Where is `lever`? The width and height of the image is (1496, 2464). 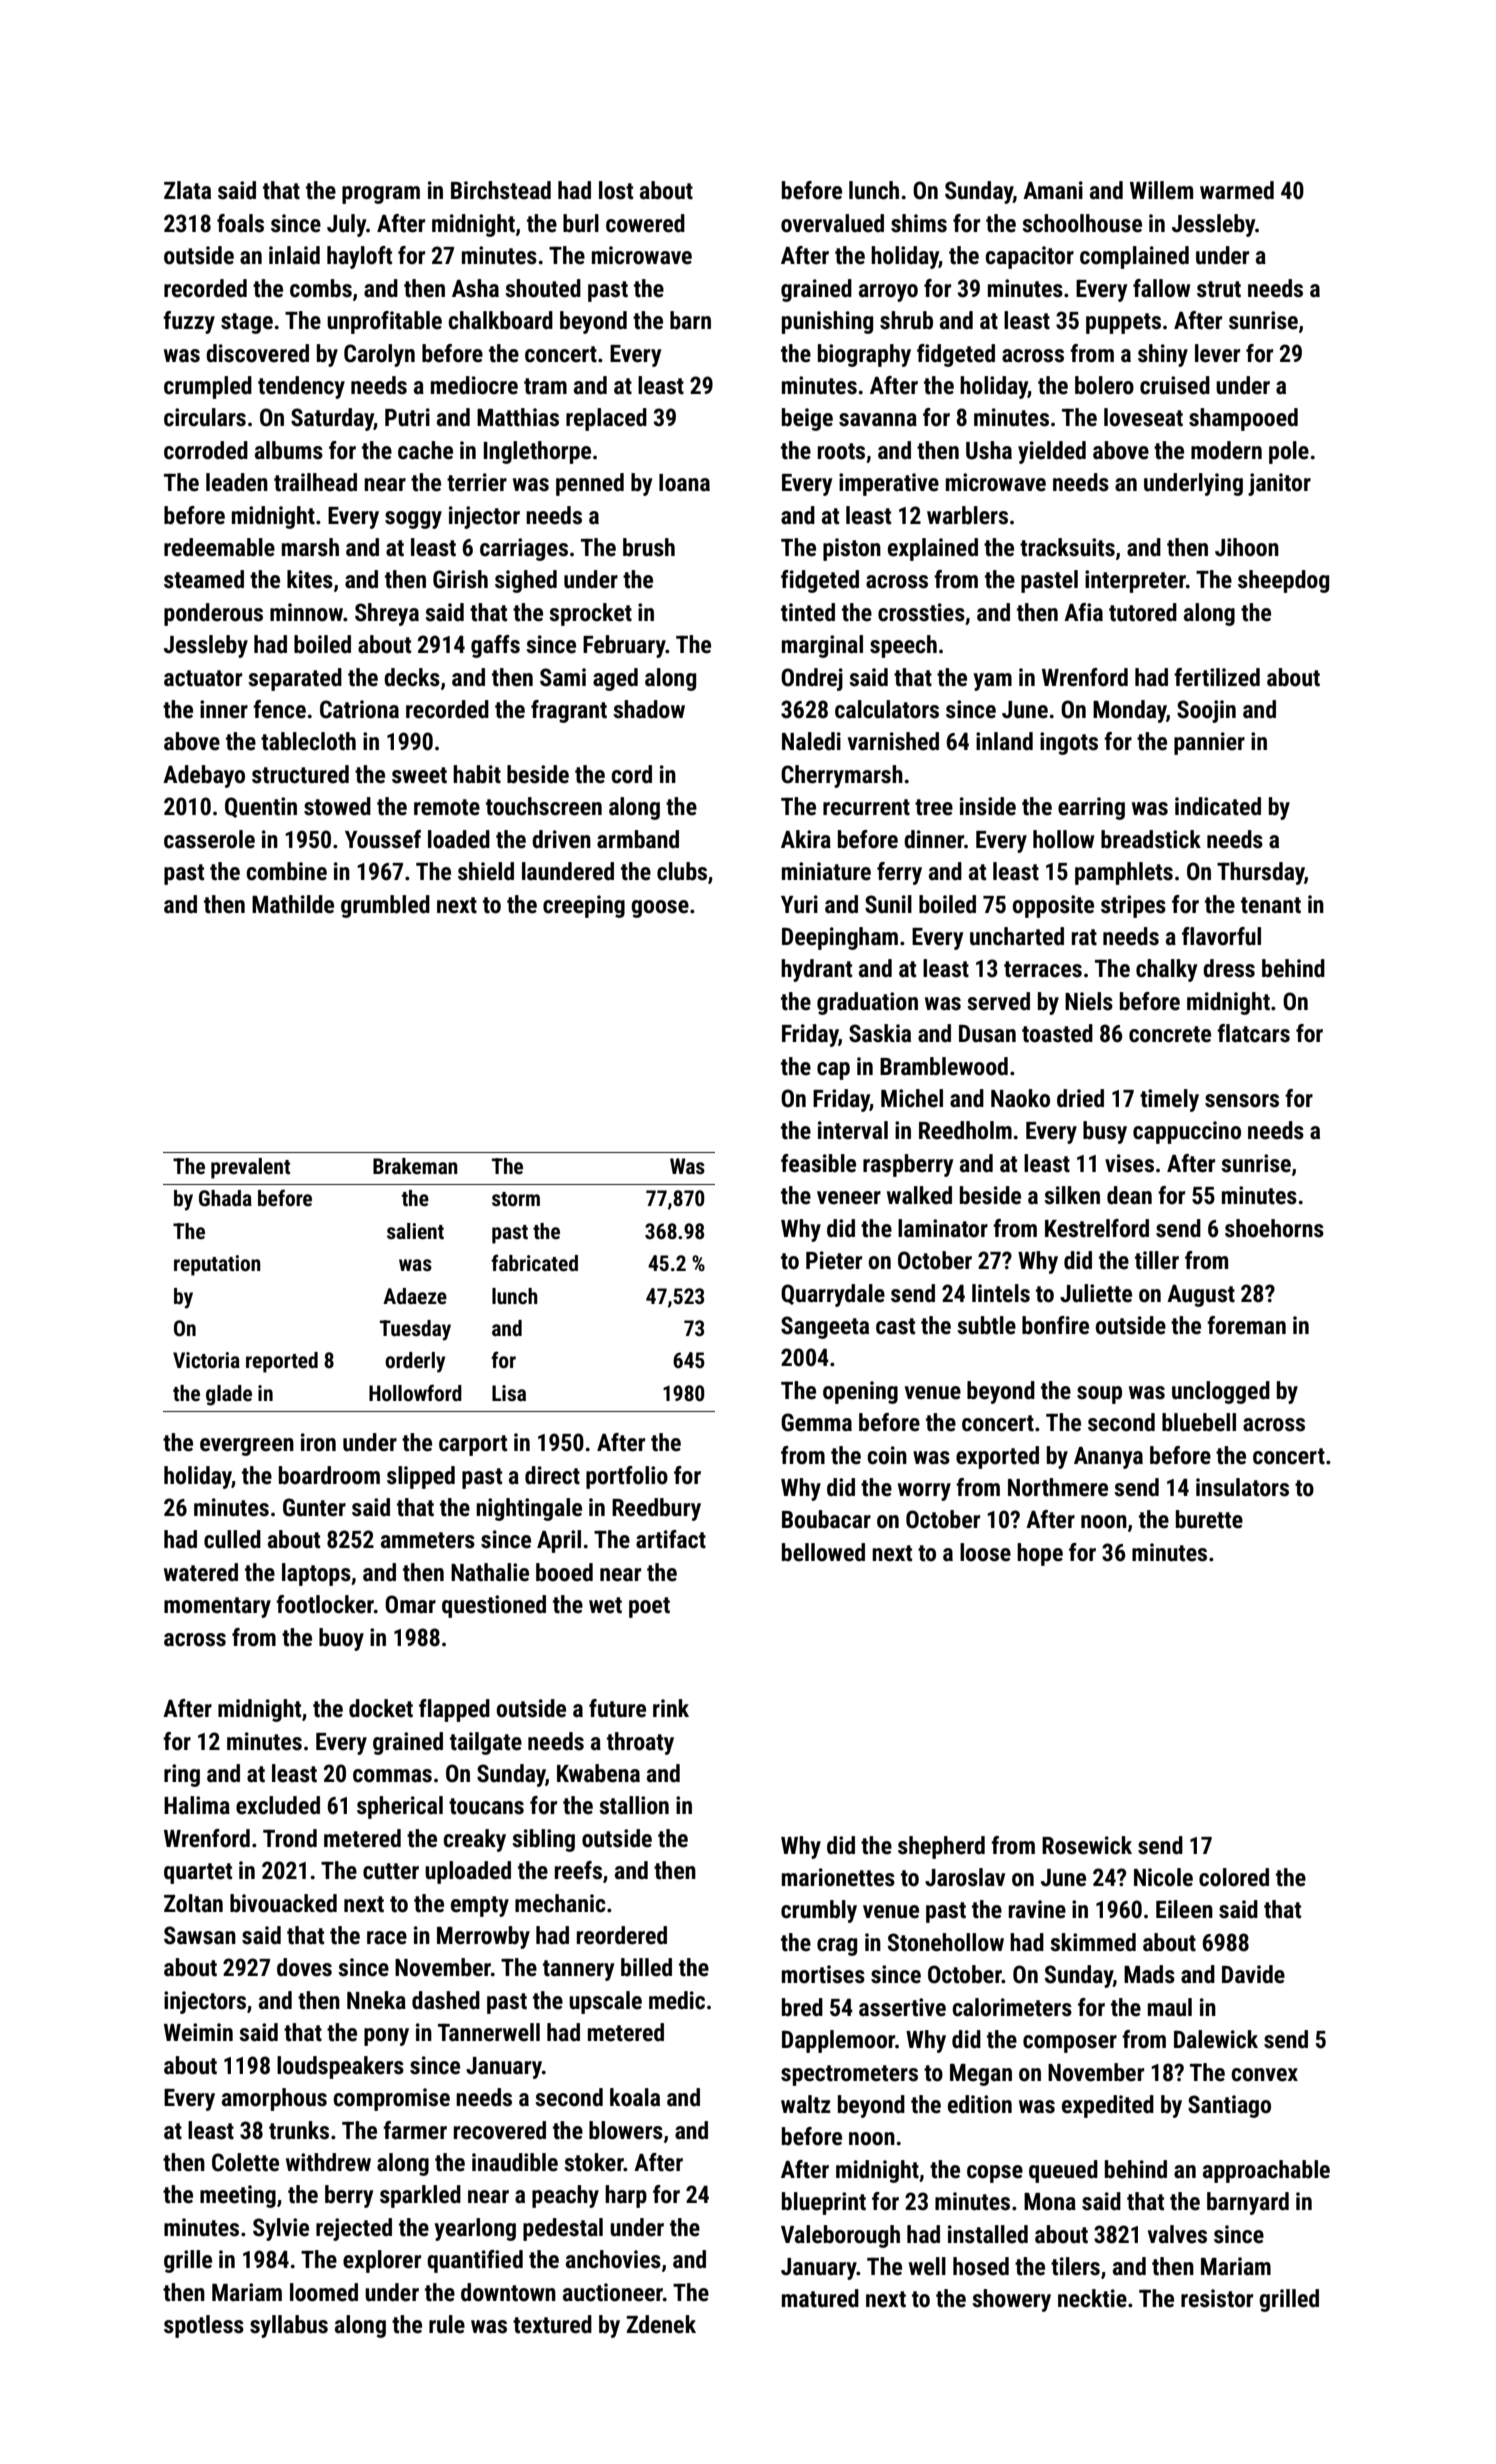
lever is located at coordinates (1217, 353).
